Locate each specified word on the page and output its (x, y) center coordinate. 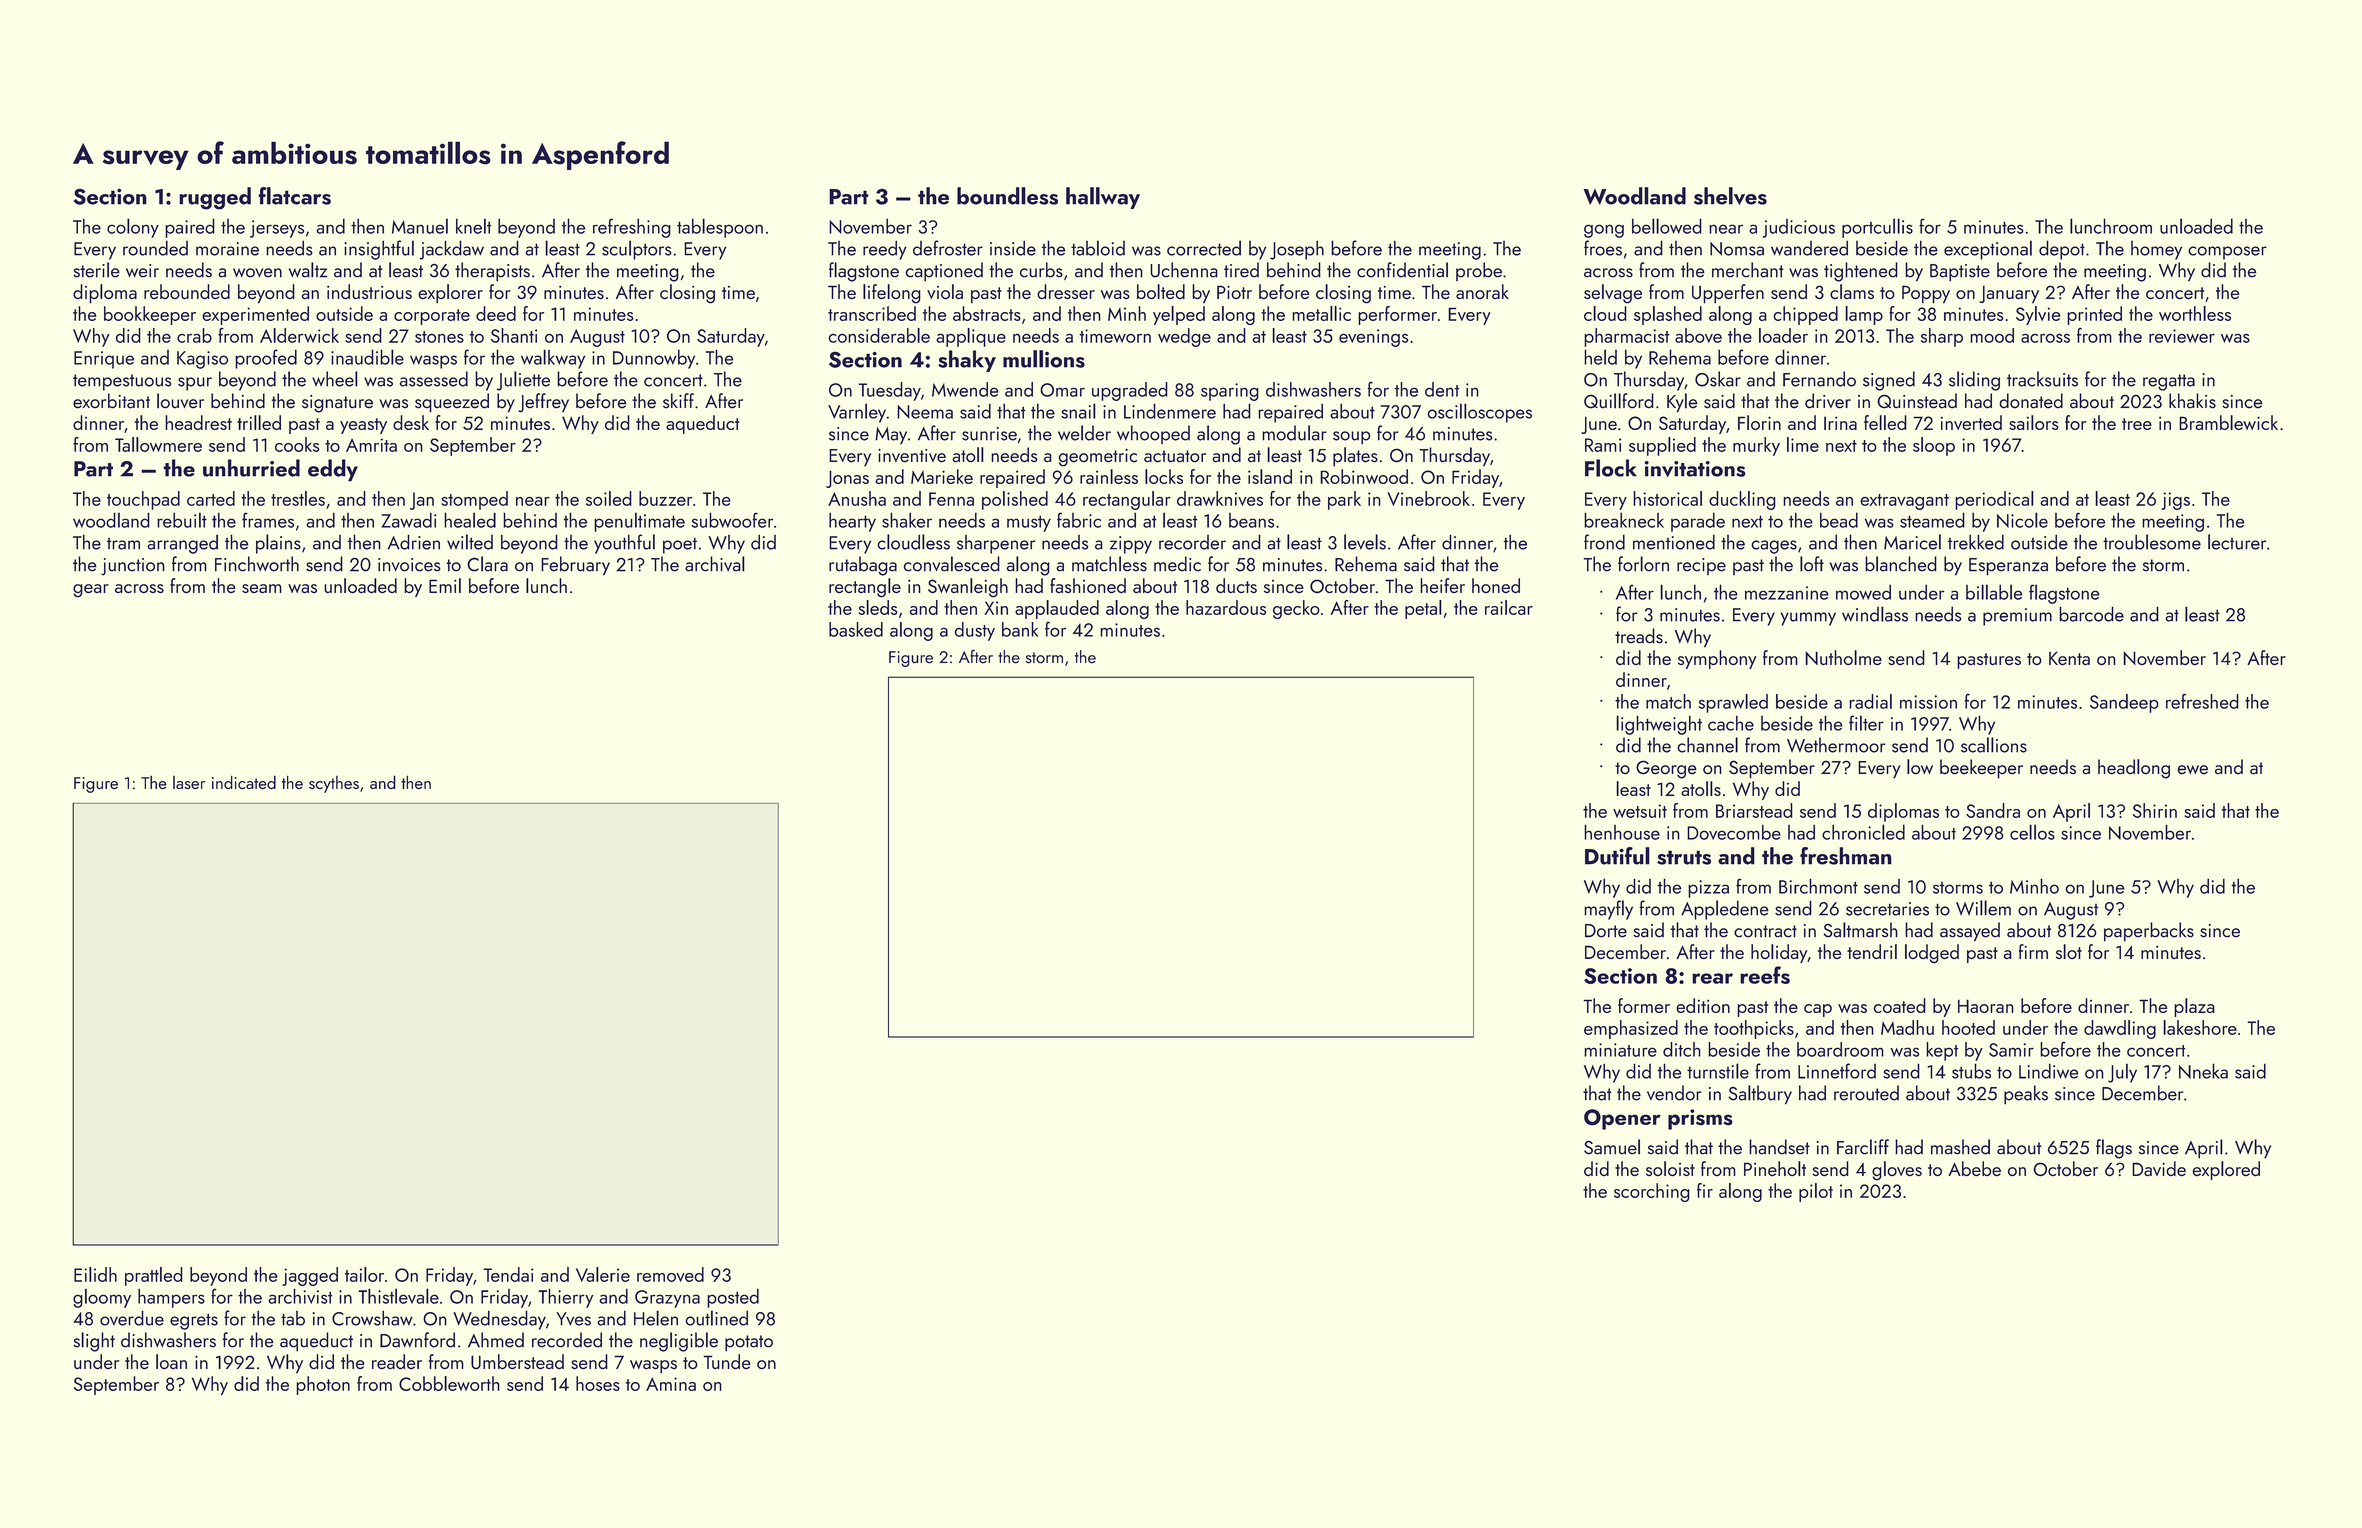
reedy (885, 250)
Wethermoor (1836, 745)
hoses (598, 1383)
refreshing (632, 228)
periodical (1994, 500)
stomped (475, 500)
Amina (671, 1384)
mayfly (1608, 910)
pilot (1816, 1192)
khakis (2192, 401)
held (1600, 357)
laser (189, 782)
